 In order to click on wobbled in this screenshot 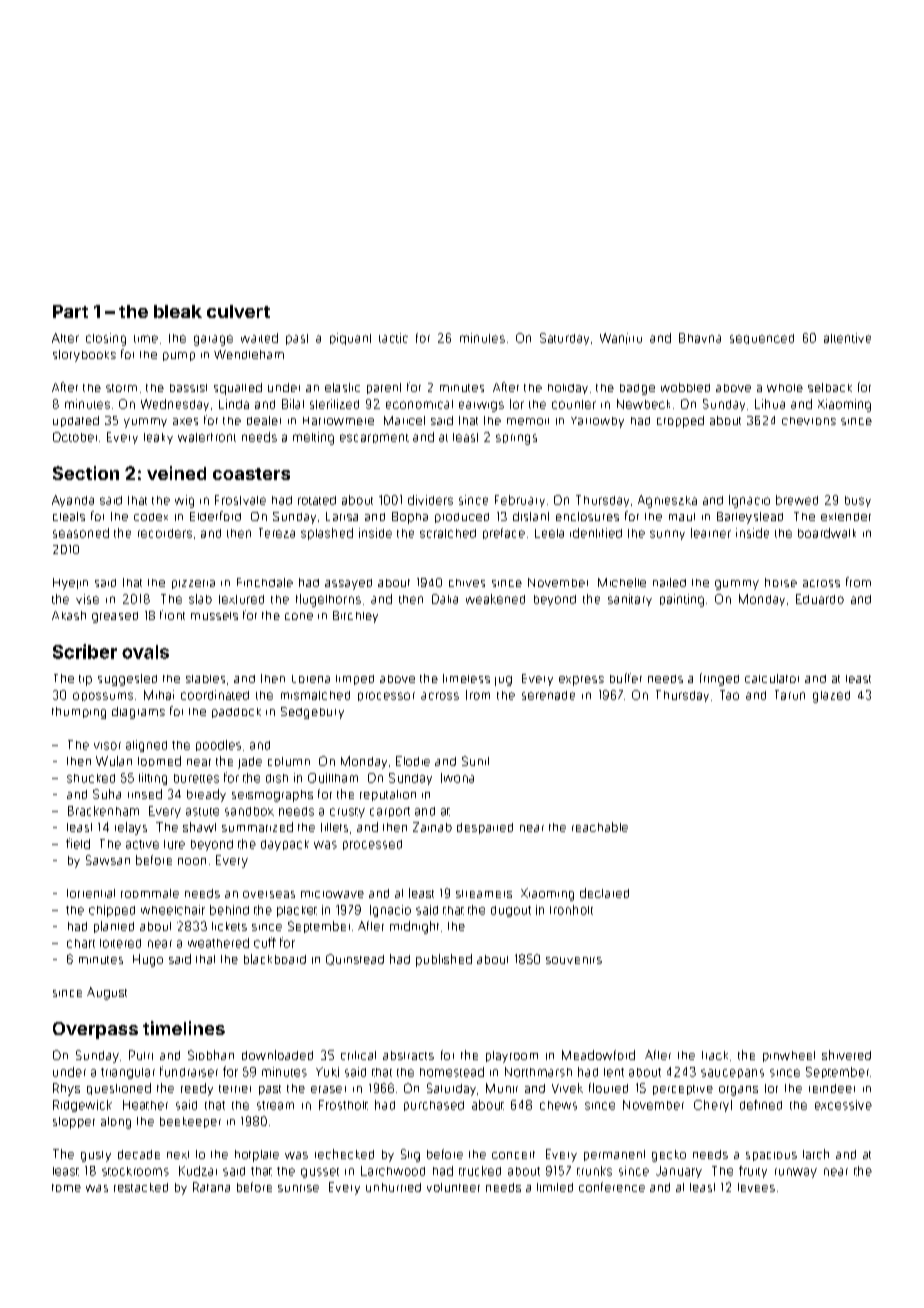, I will do `click(685, 387)`.
